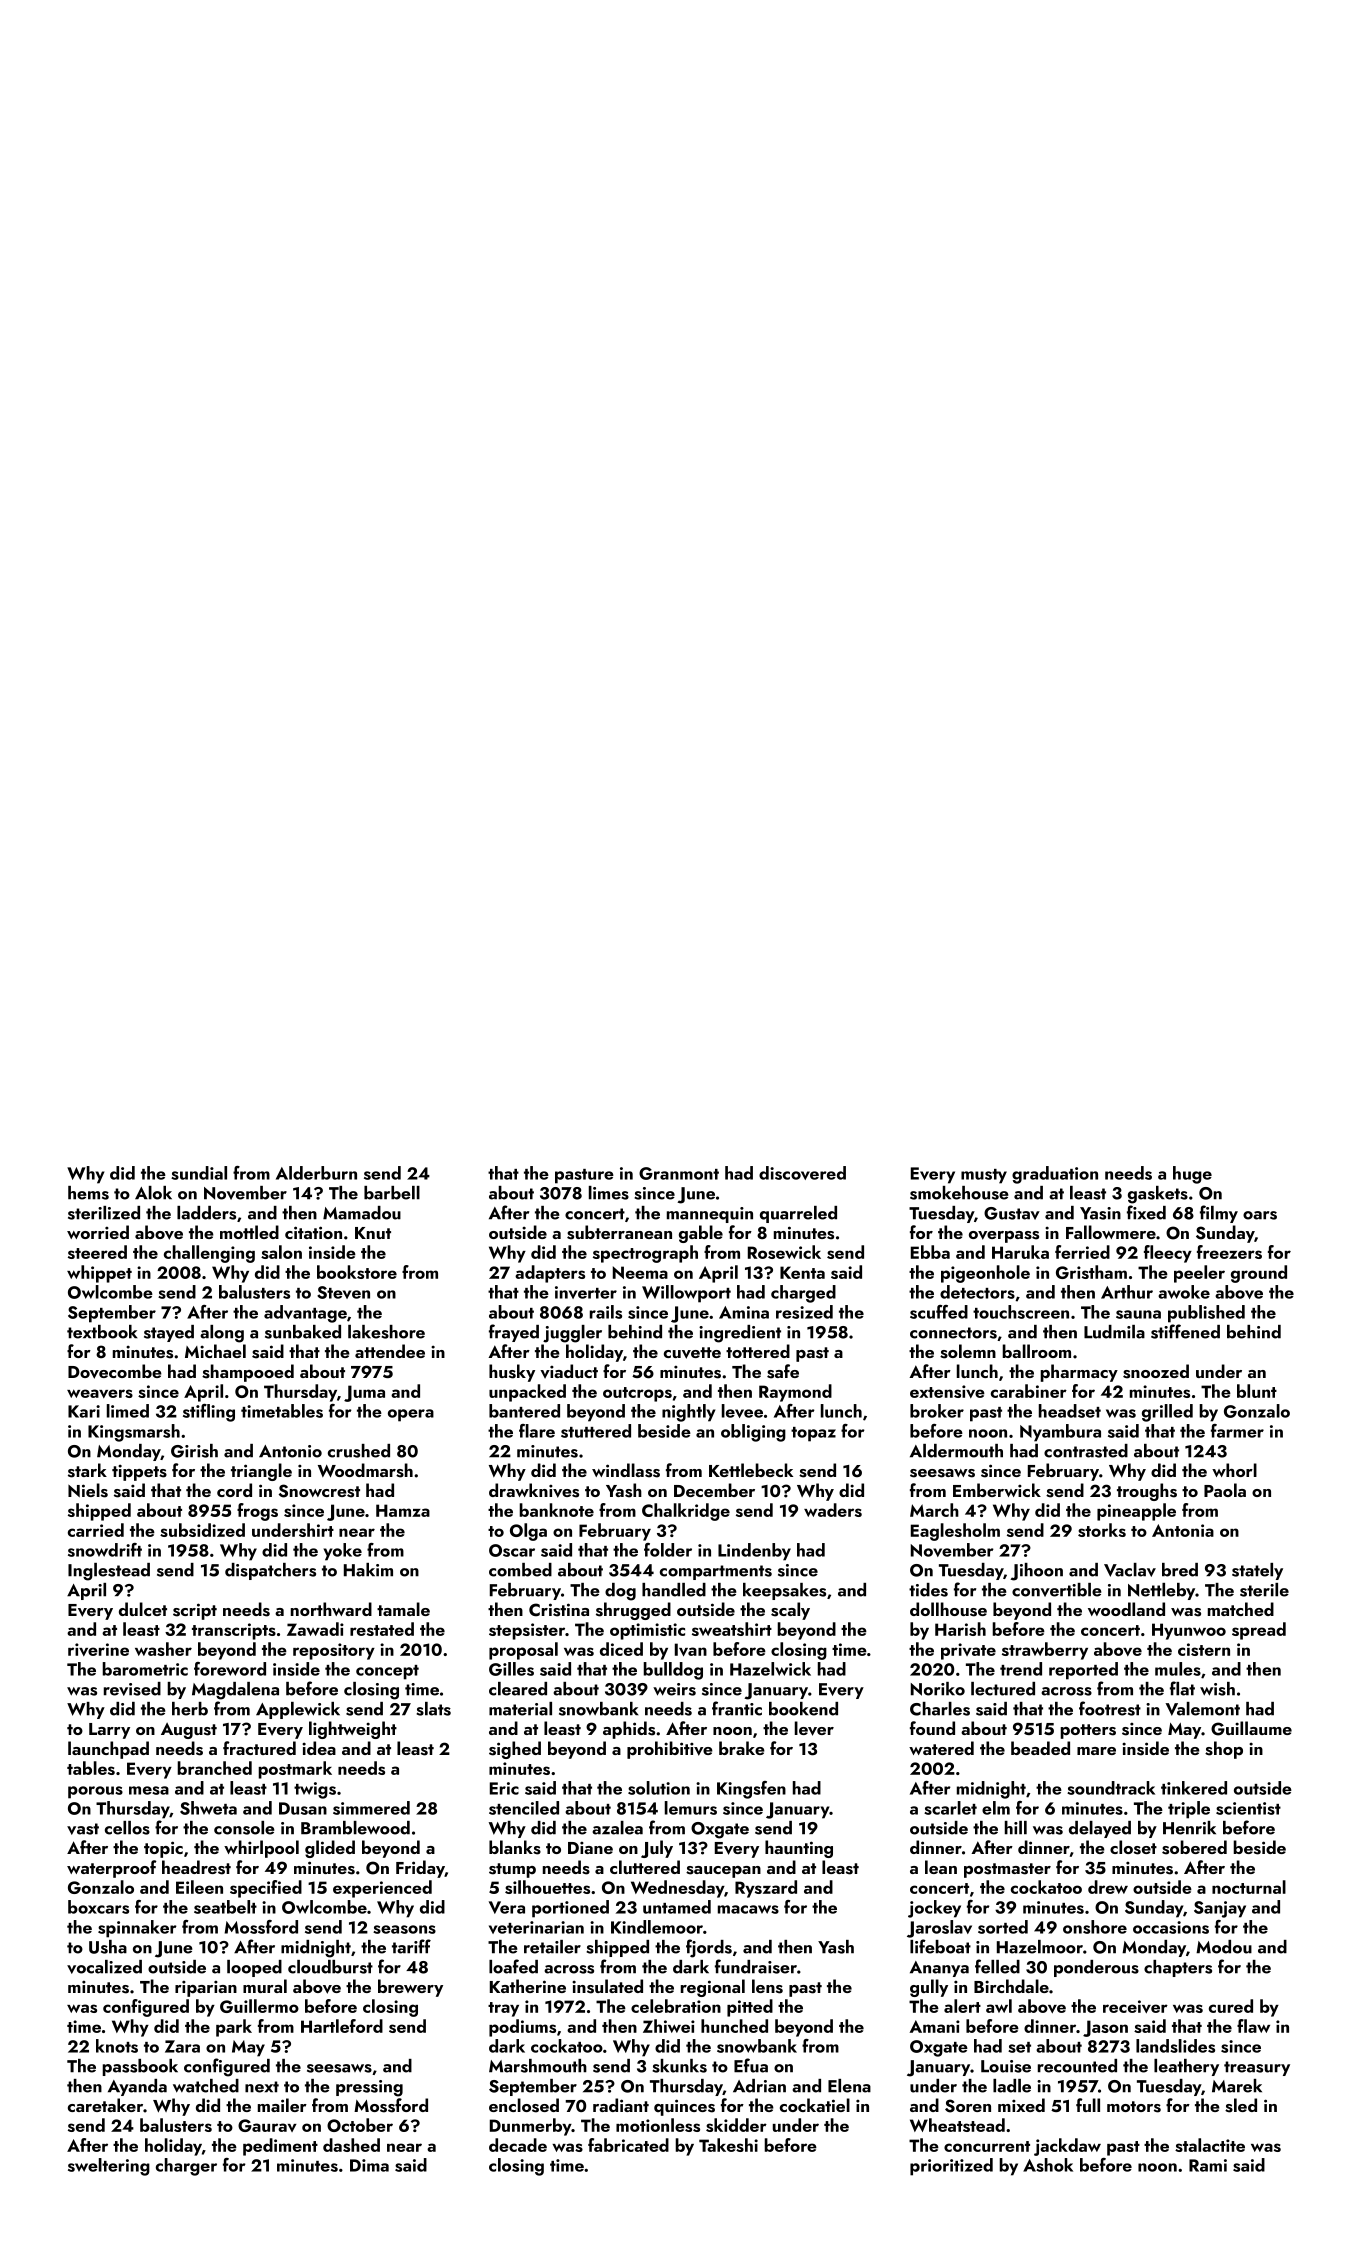  Describe the element at coordinates (369, 2088) in the page. I see `pressing` at that location.
